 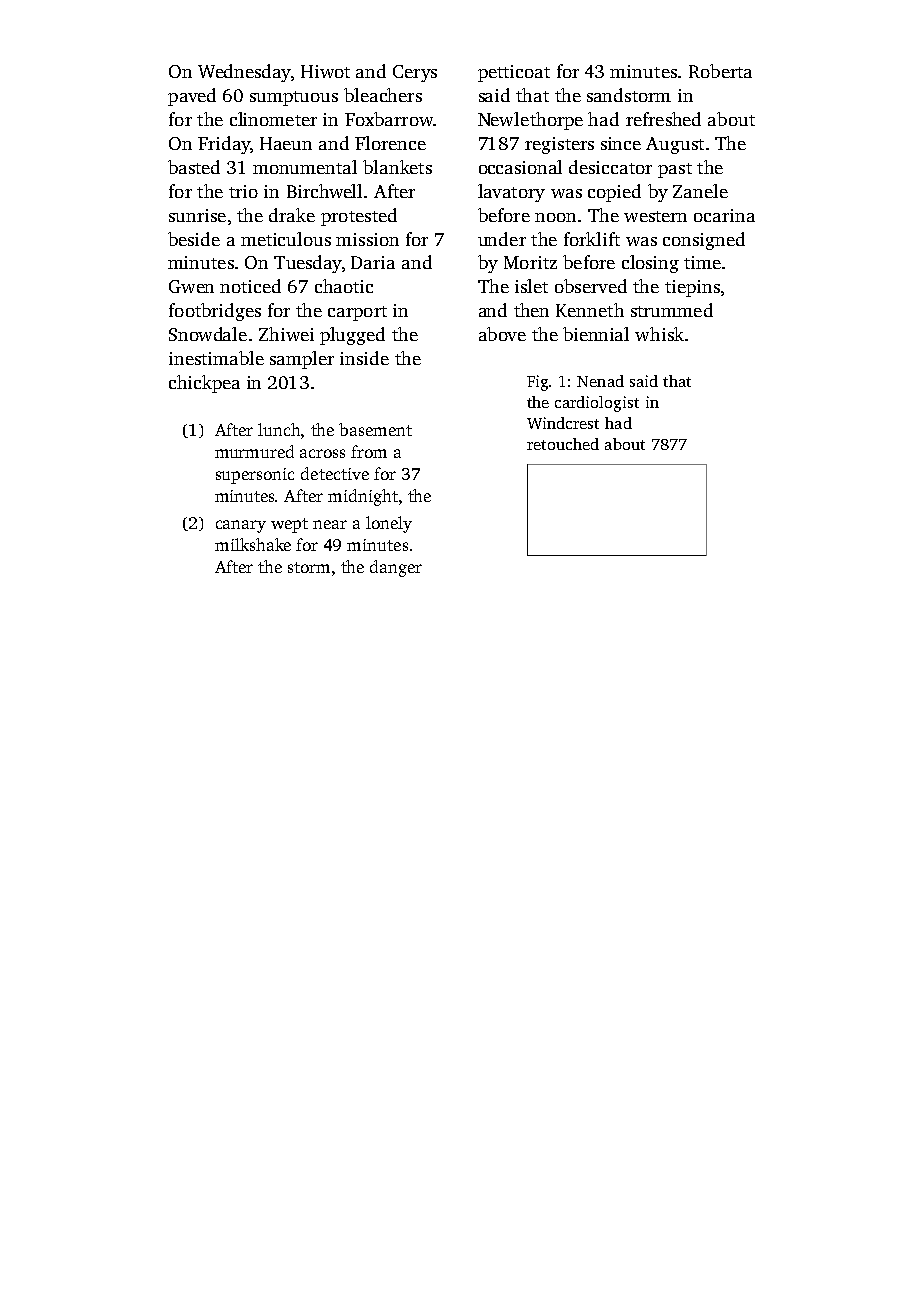 What do you see at coordinates (530, 121) in the document?
I see `Newlethorpe` at bounding box center [530, 121].
